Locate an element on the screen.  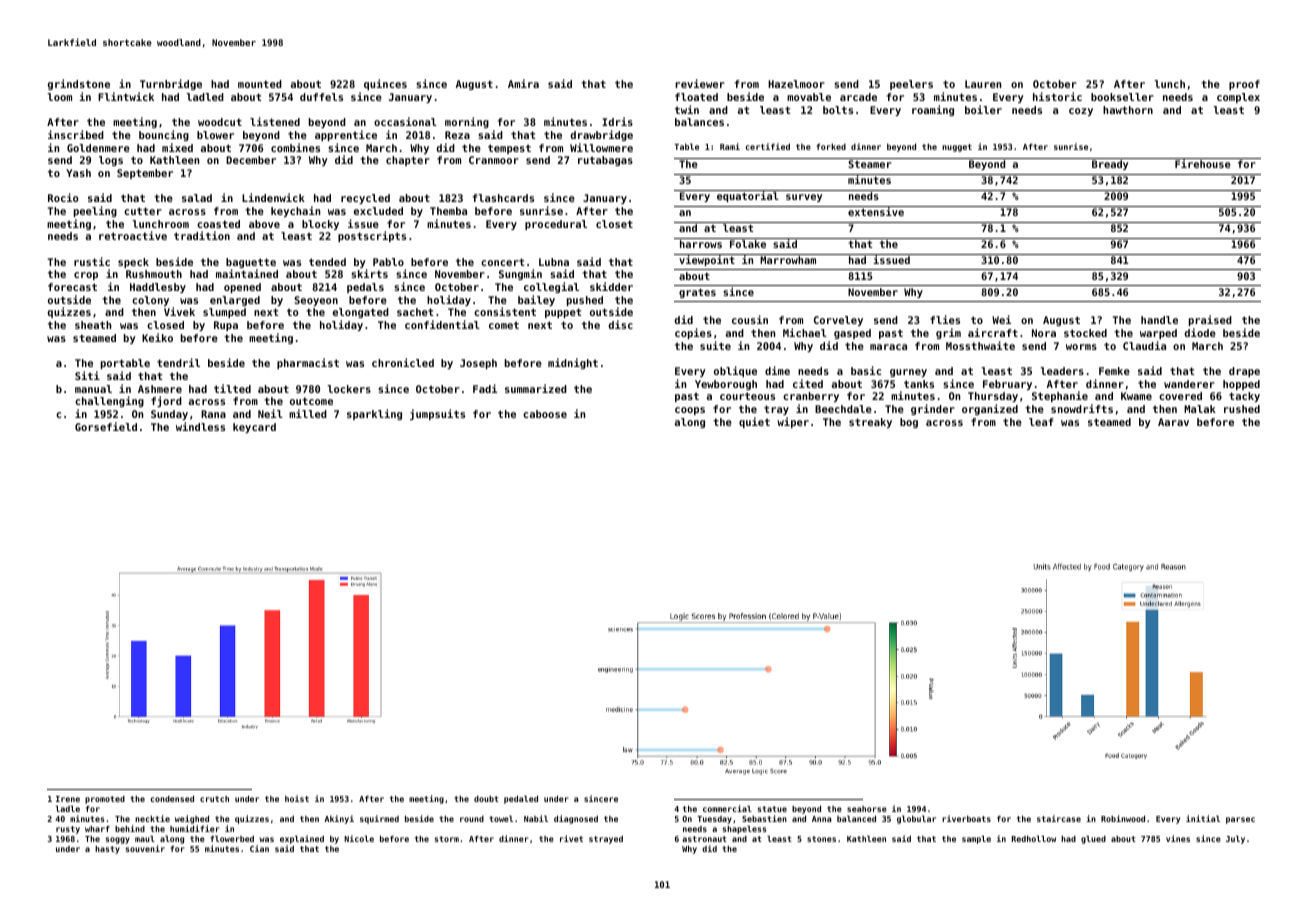
keycard is located at coordinates (254, 428).
